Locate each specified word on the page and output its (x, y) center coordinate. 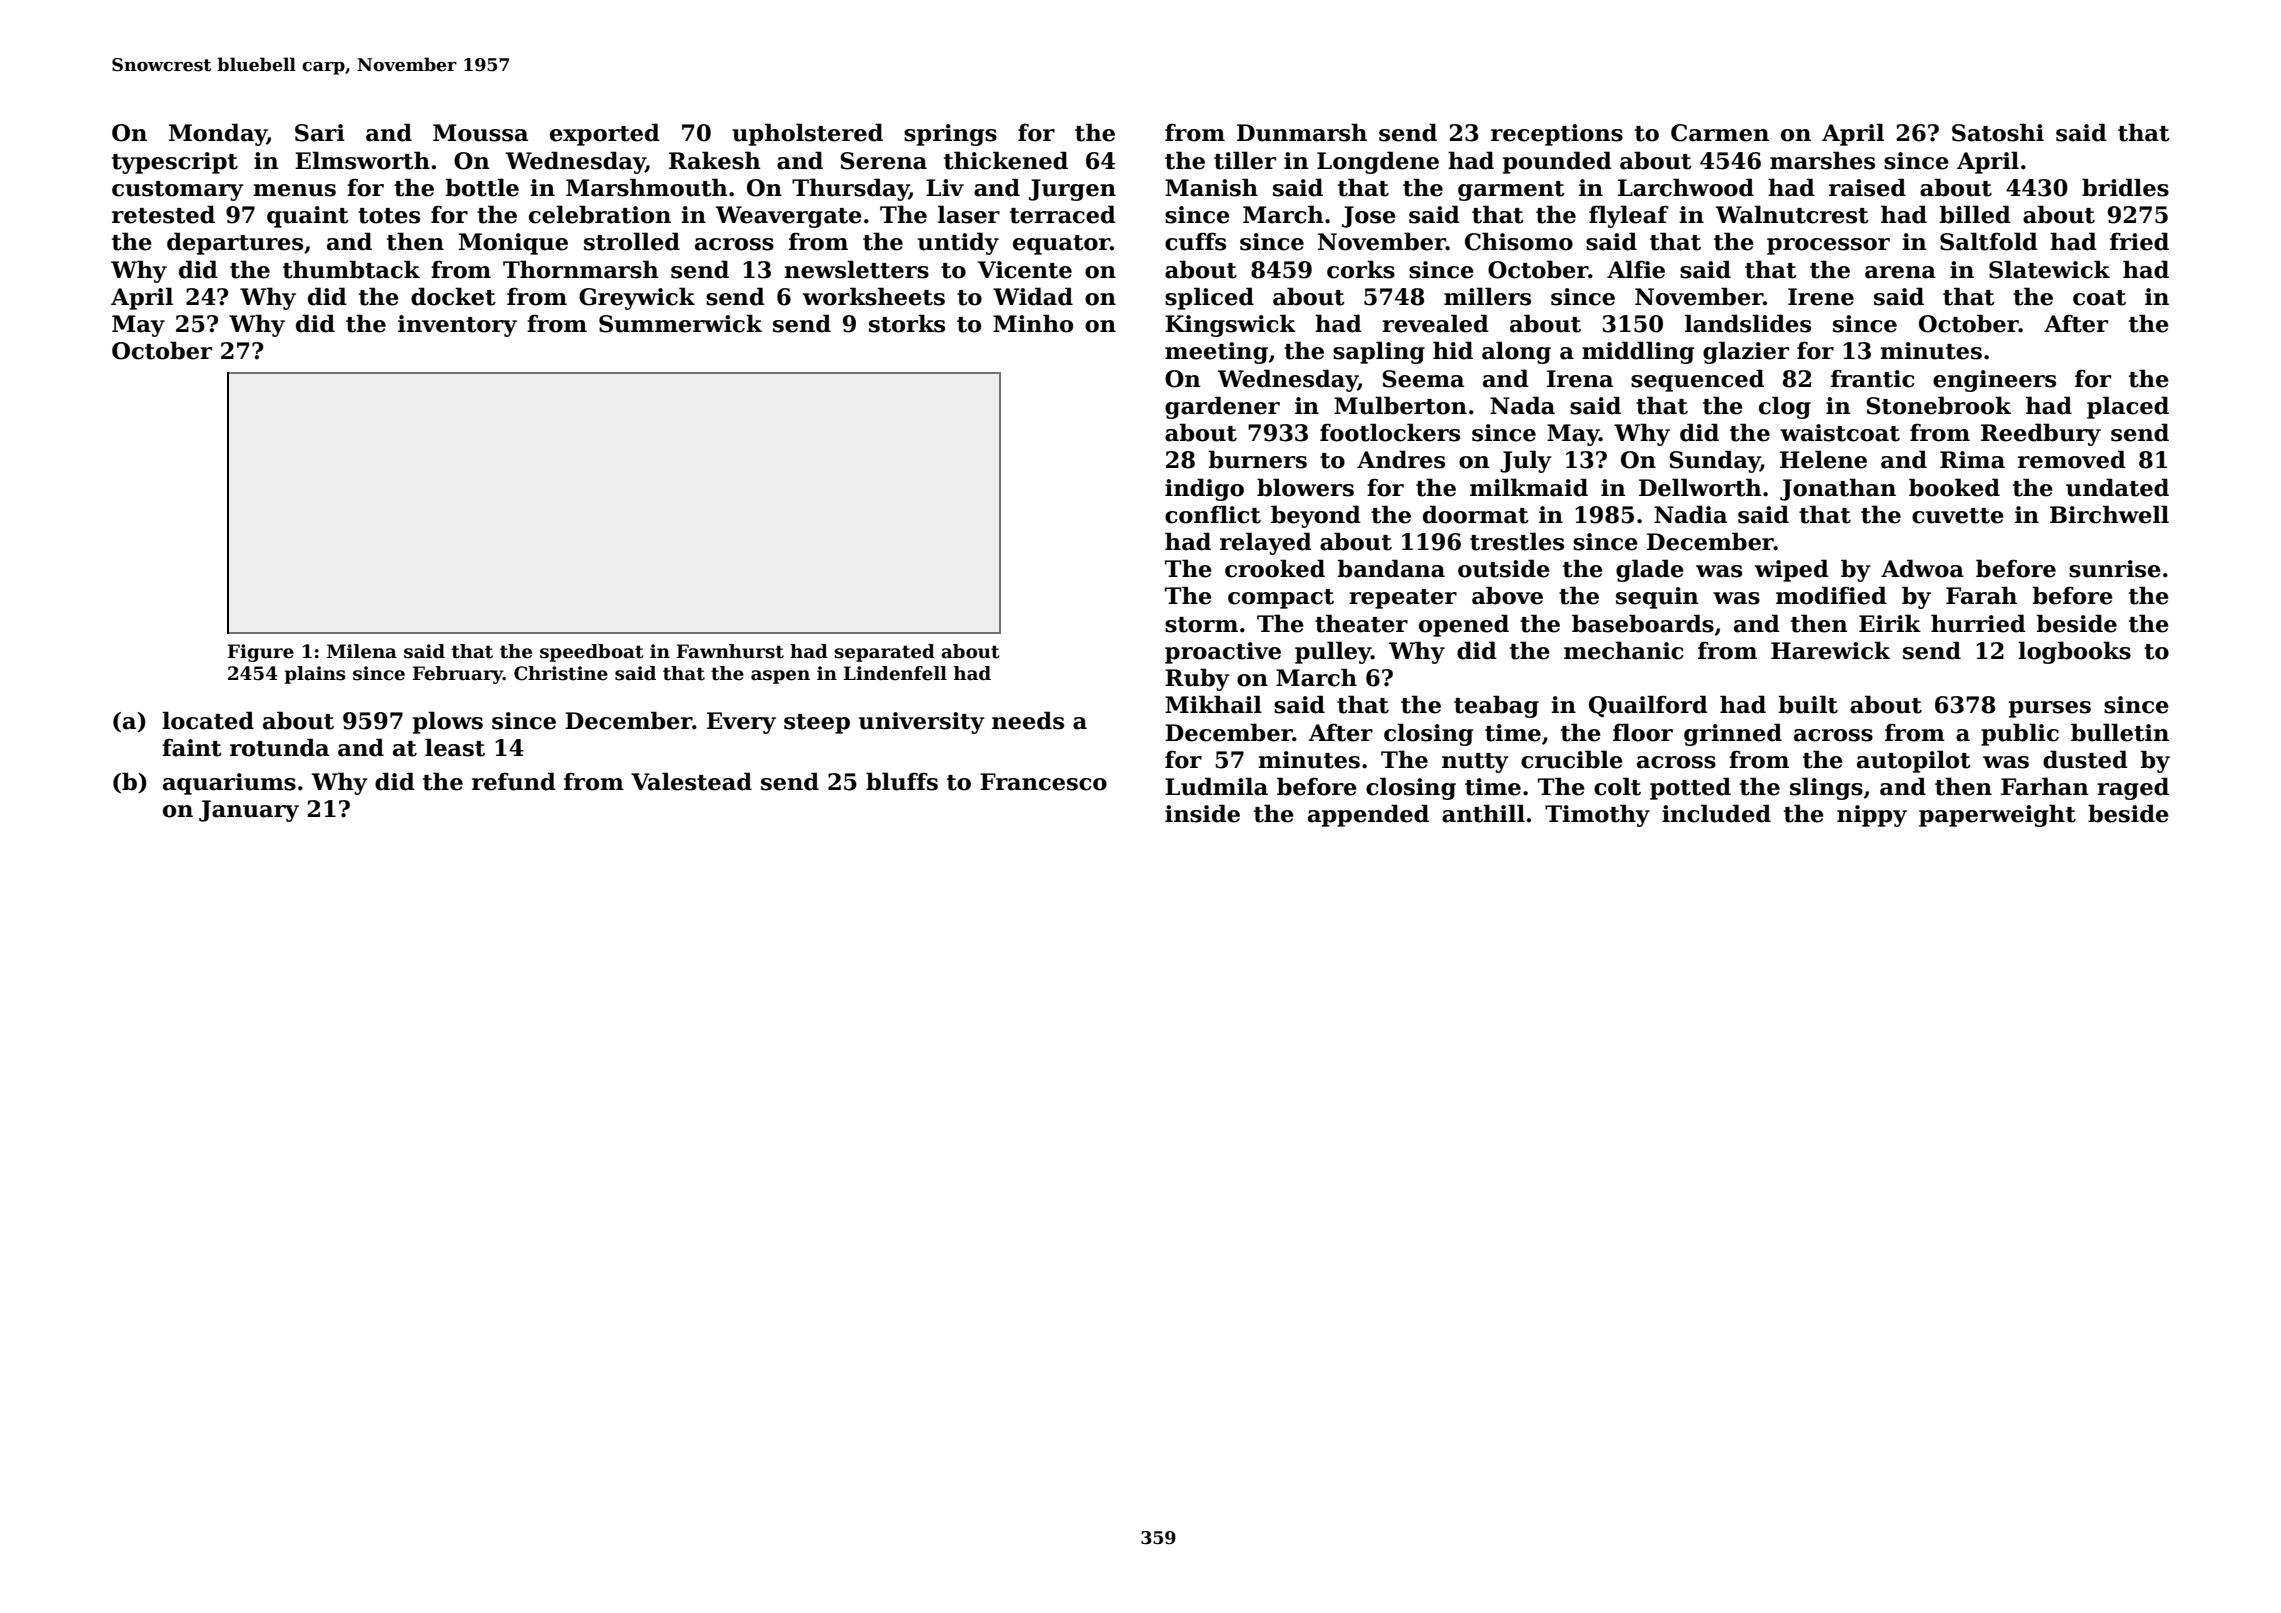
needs (1028, 720)
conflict (1213, 514)
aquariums (229, 784)
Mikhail (1213, 704)
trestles (1517, 541)
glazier (1746, 352)
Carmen (1720, 133)
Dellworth (1700, 487)
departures (235, 243)
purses (2050, 709)
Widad (1033, 296)
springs (950, 135)
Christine (561, 673)
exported (605, 134)
